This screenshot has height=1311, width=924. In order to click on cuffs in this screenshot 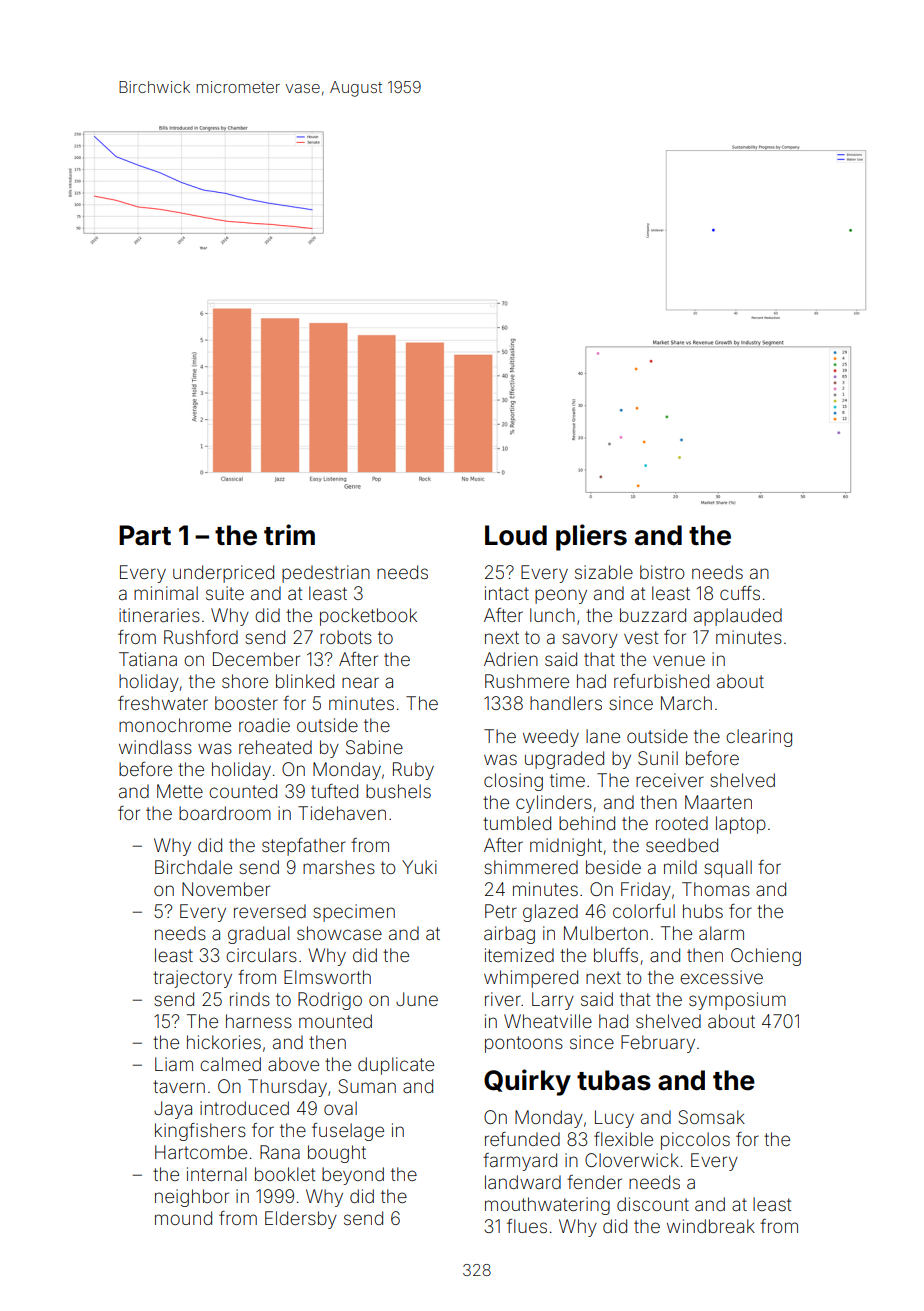, I will do `click(740, 593)`.
